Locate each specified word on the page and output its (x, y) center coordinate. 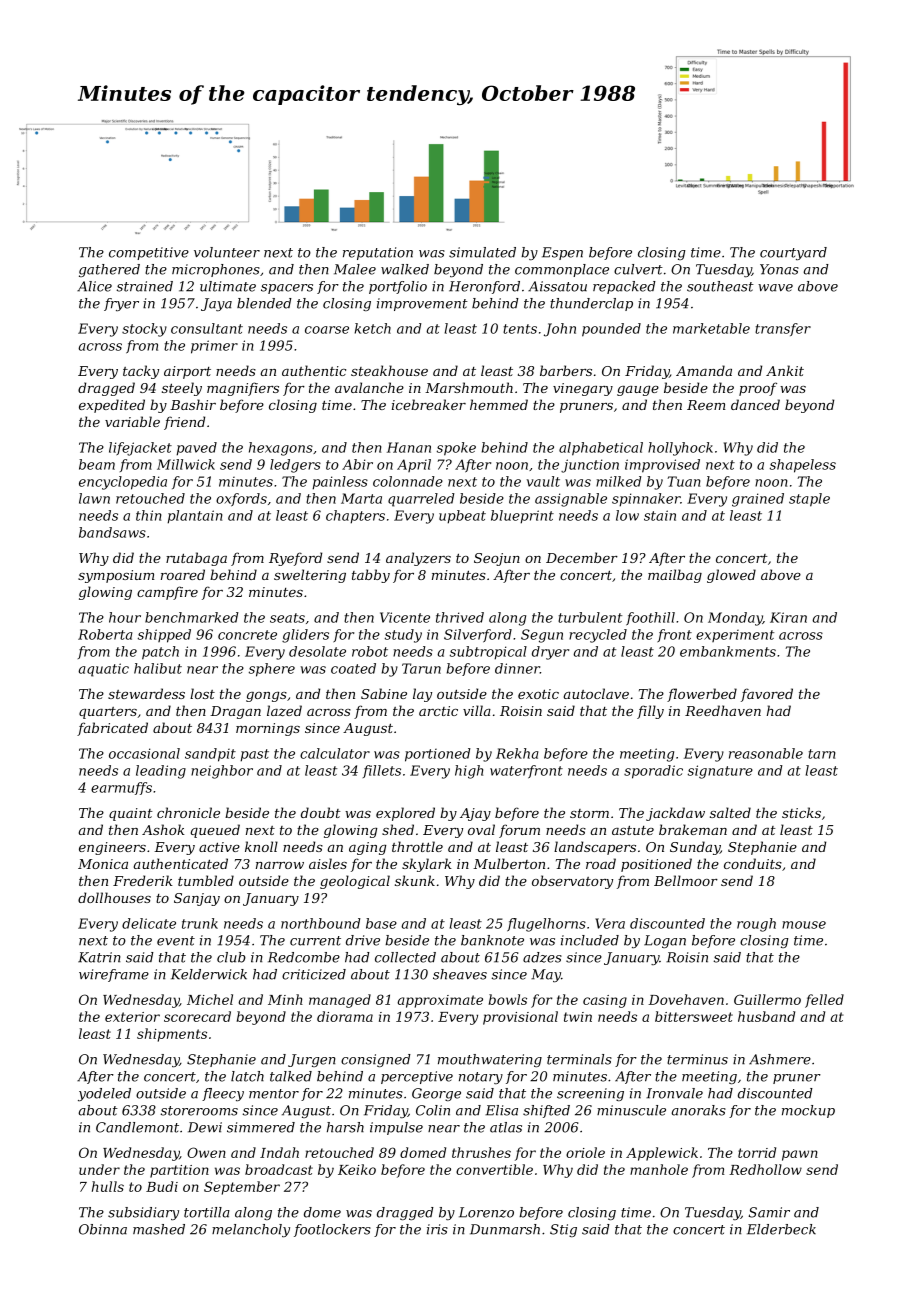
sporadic (653, 772)
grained (758, 500)
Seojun (497, 559)
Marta (361, 498)
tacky (141, 372)
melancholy (251, 1230)
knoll (261, 846)
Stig (563, 1230)
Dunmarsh (505, 1229)
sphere (272, 670)
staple (809, 500)
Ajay (475, 814)
